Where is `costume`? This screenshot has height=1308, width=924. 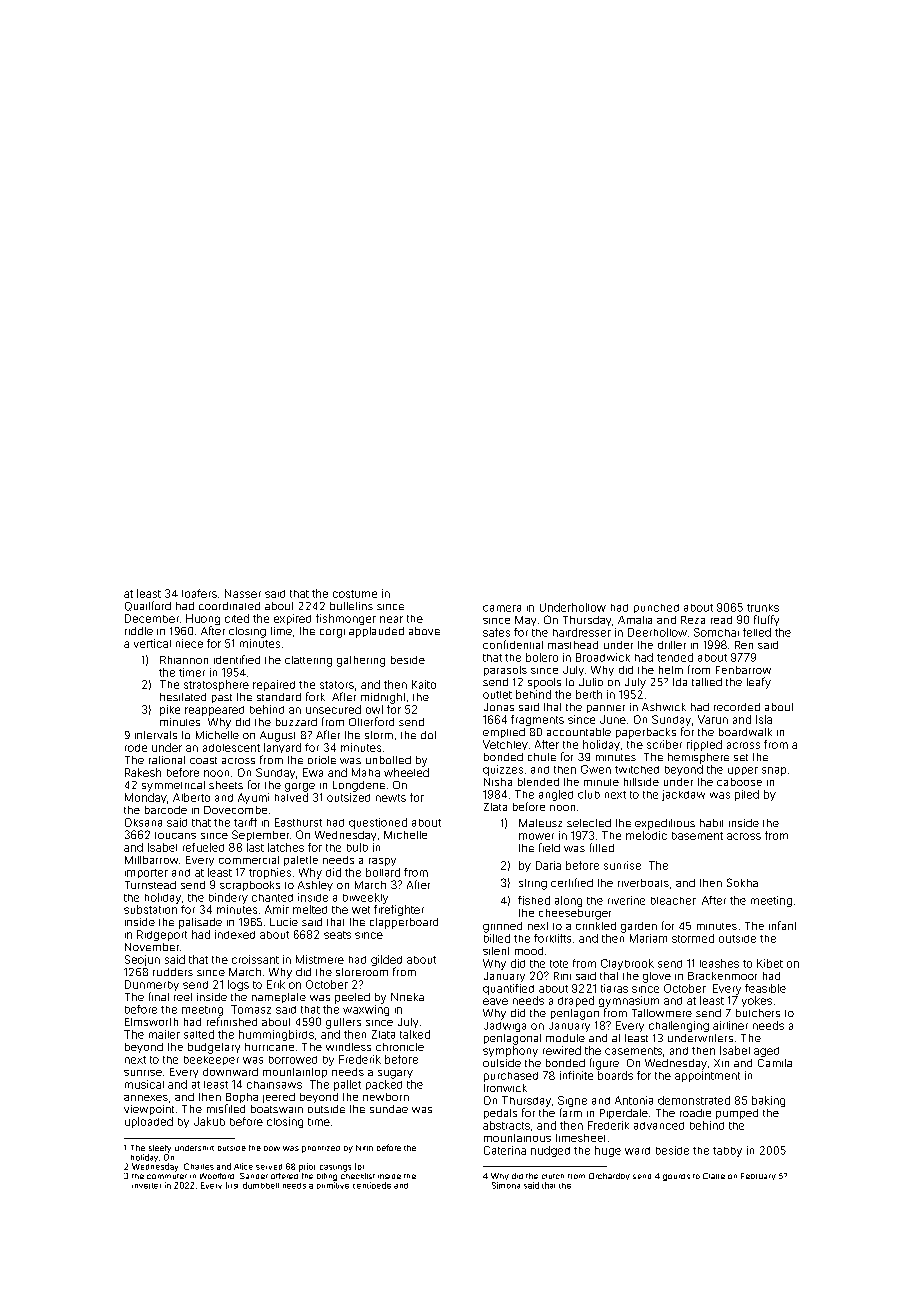
costume is located at coordinates (355, 594).
